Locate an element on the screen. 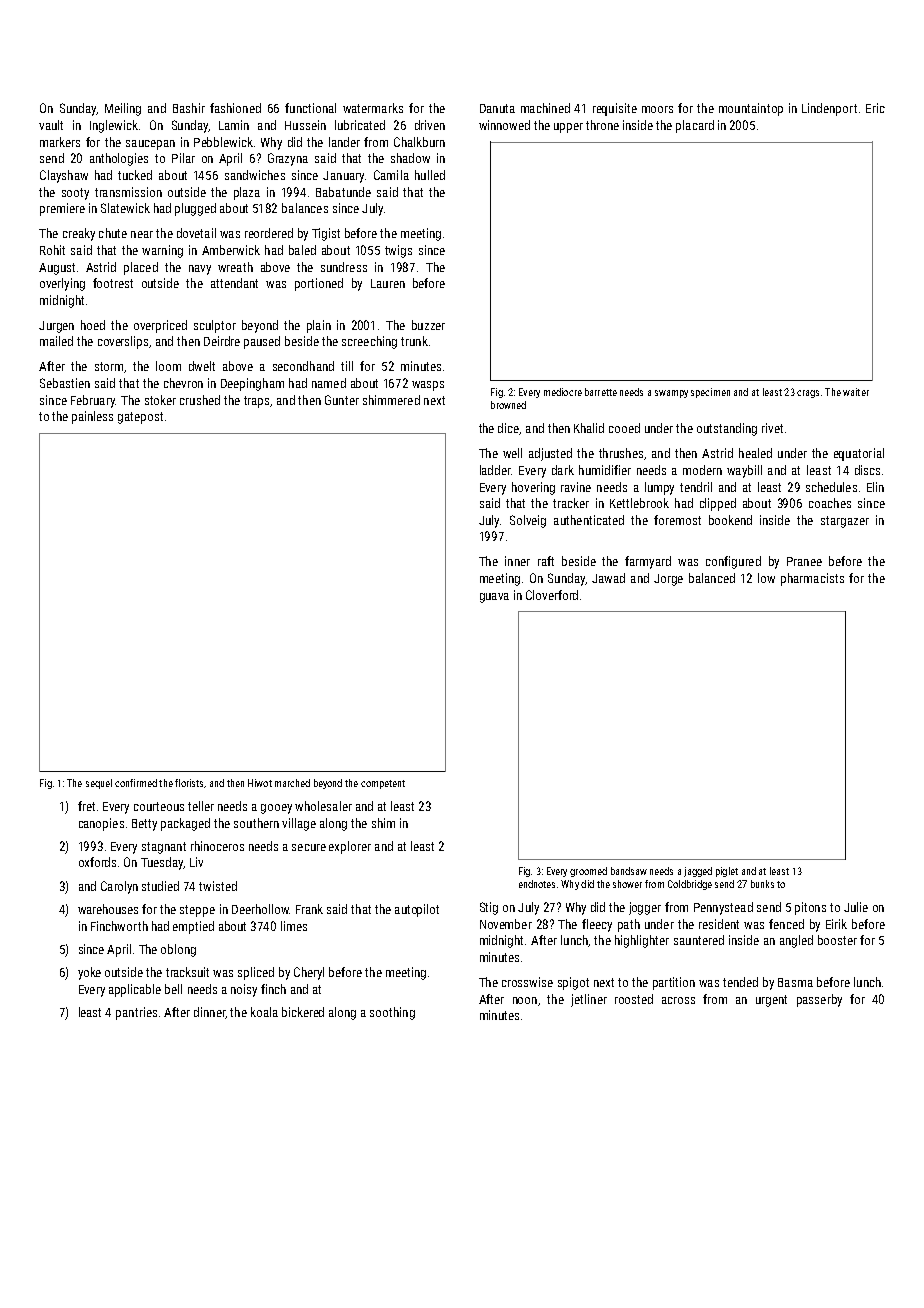 This screenshot has height=1308, width=924. plugged is located at coordinates (195, 209).
